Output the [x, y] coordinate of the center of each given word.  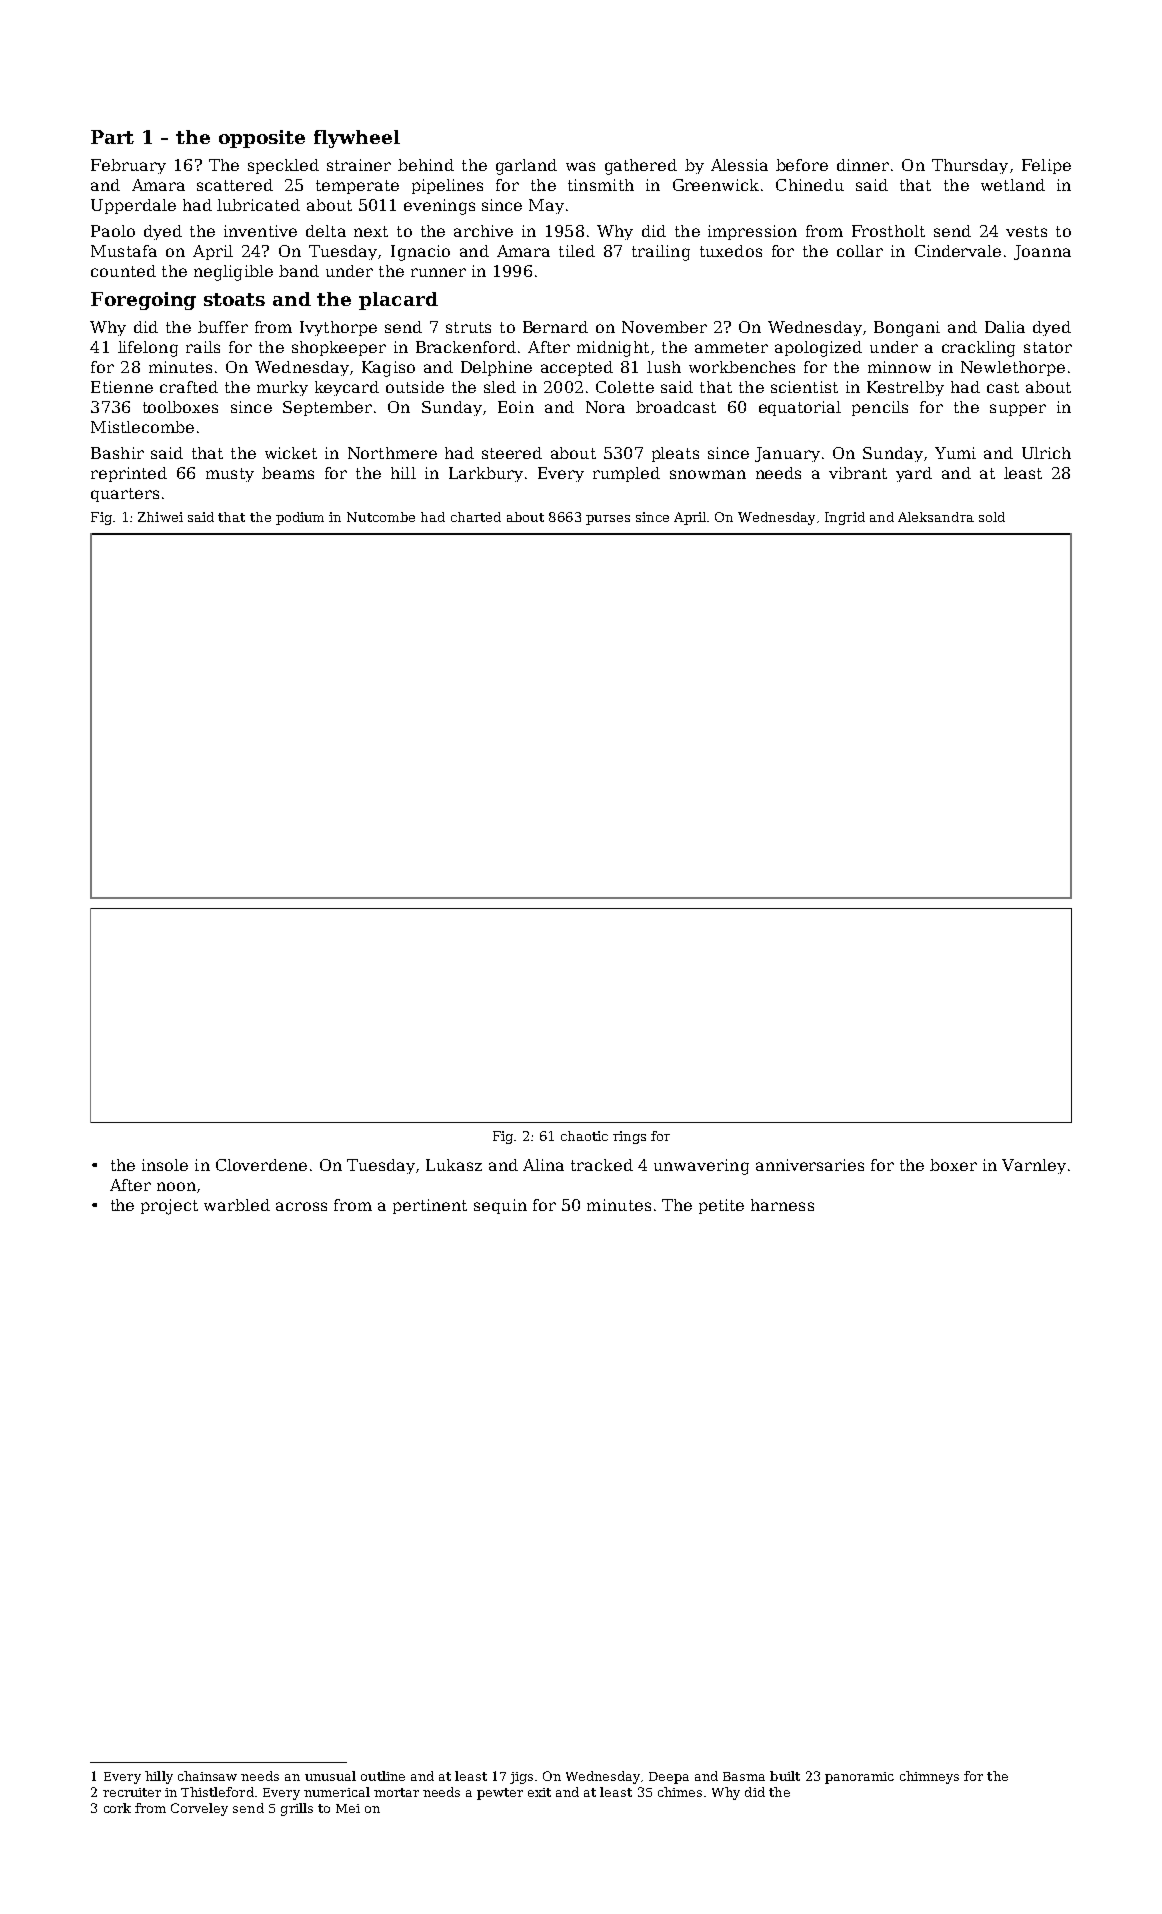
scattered [235, 185]
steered [512, 453]
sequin [500, 1206]
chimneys [929, 1777]
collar [860, 251]
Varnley [1034, 1166]
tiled [577, 251]
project [169, 1207]
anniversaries [810, 1165]
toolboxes [180, 407]
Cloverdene [261, 1165]
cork [117, 1808]
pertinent [430, 1206]
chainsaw [207, 1776]
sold [992, 517]
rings [629, 1137]
